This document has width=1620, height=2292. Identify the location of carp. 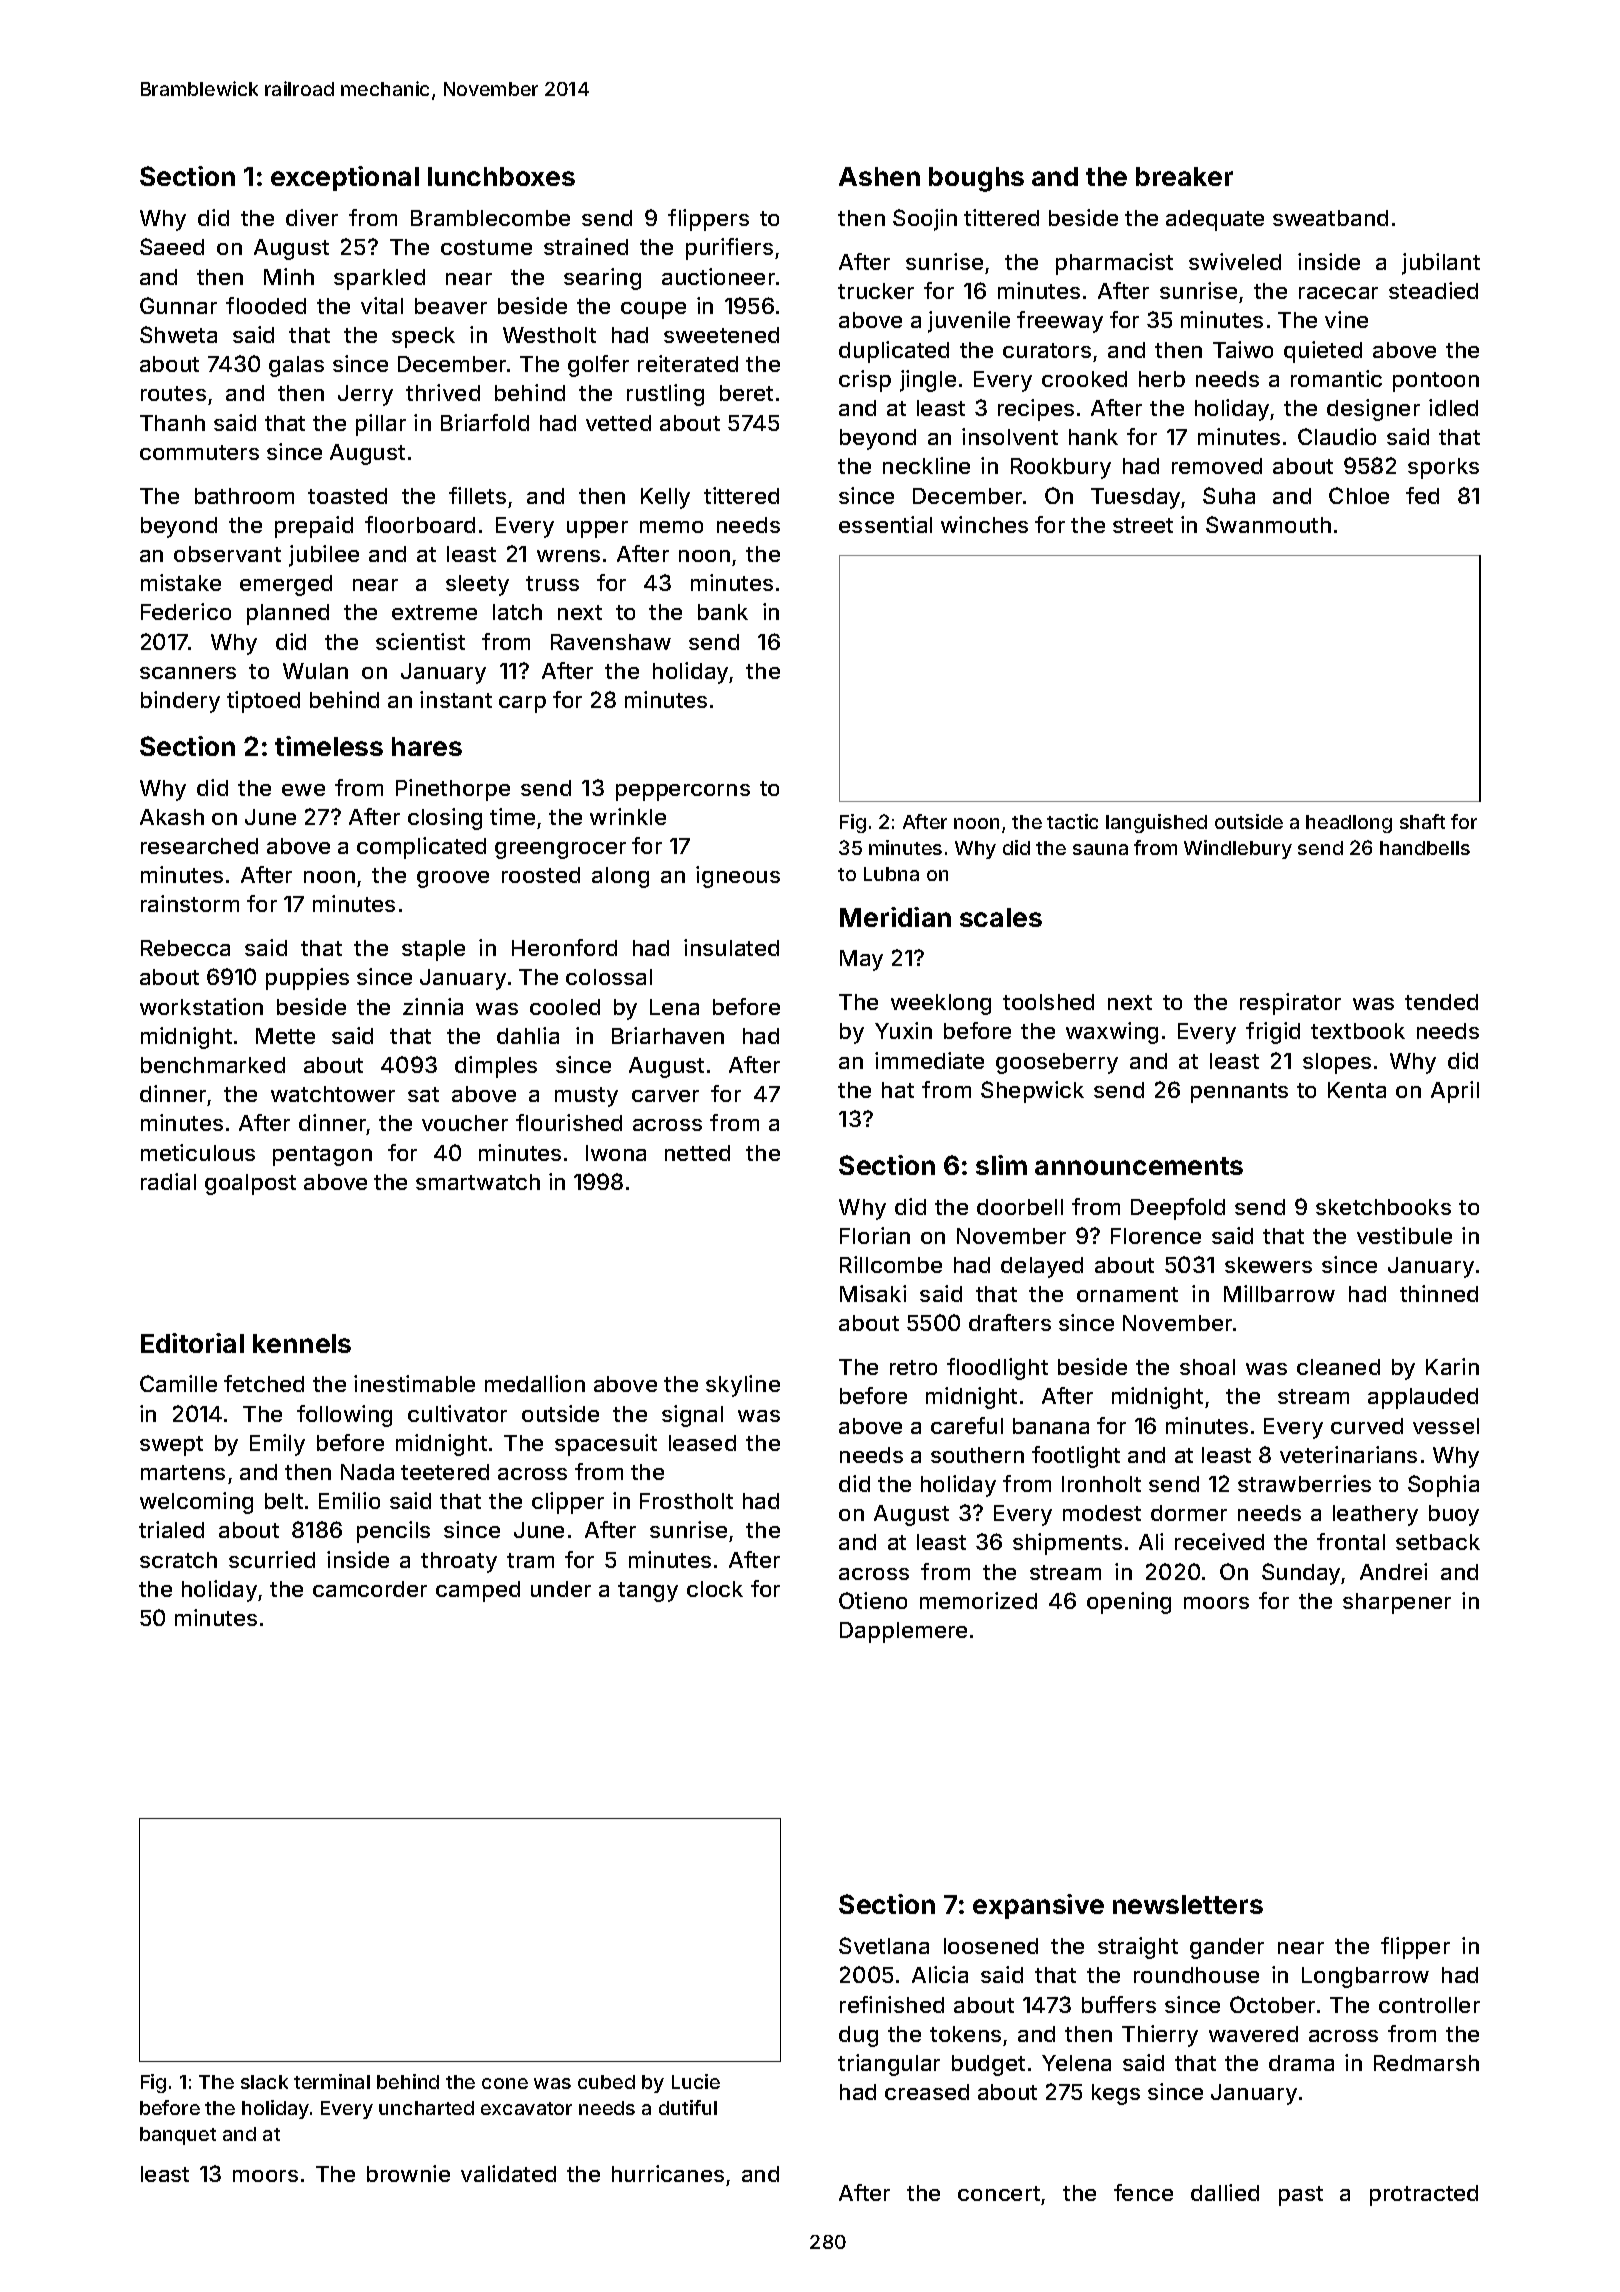
(522, 704).
